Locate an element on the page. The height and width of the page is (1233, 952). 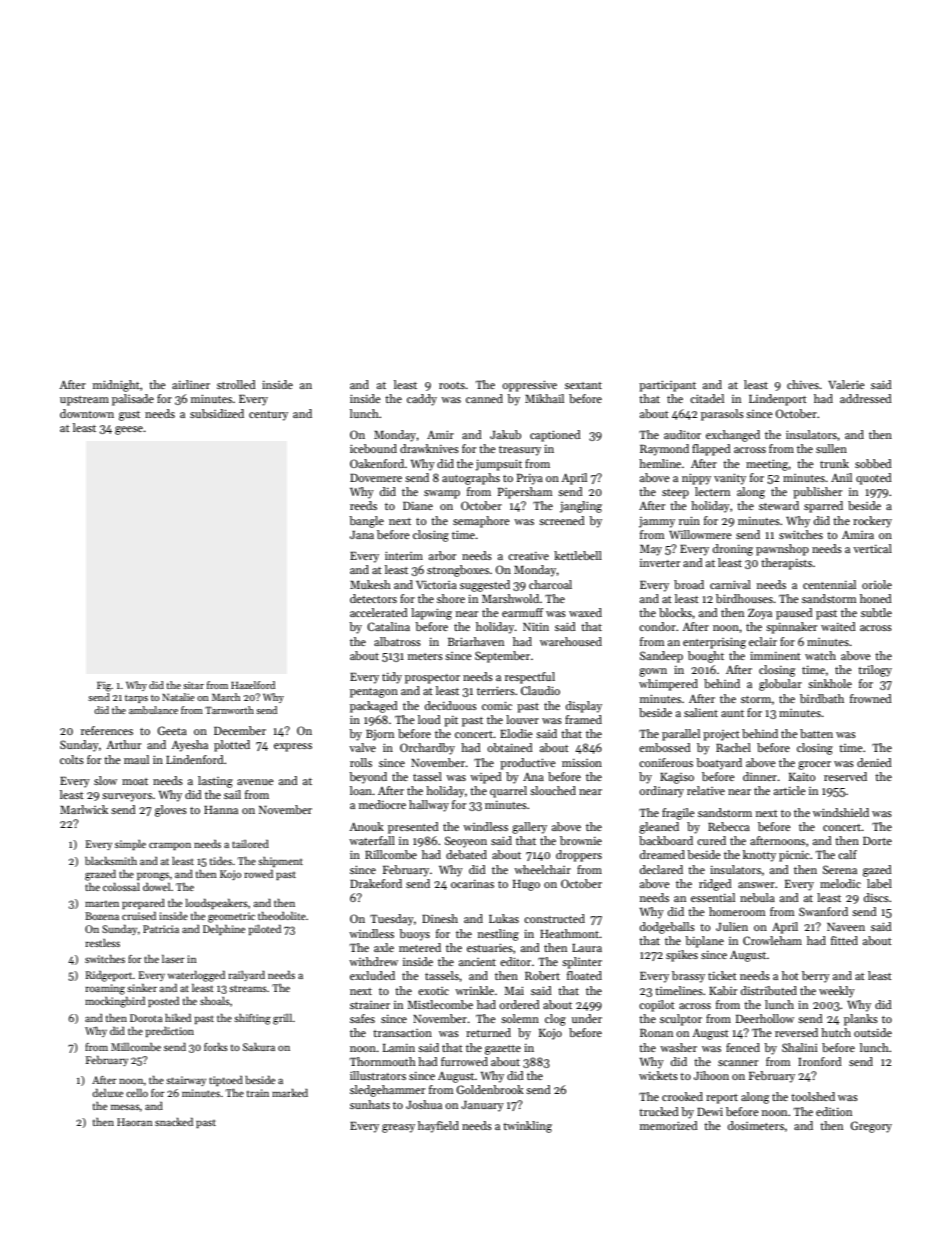
constructed is located at coordinates (554, 918).
